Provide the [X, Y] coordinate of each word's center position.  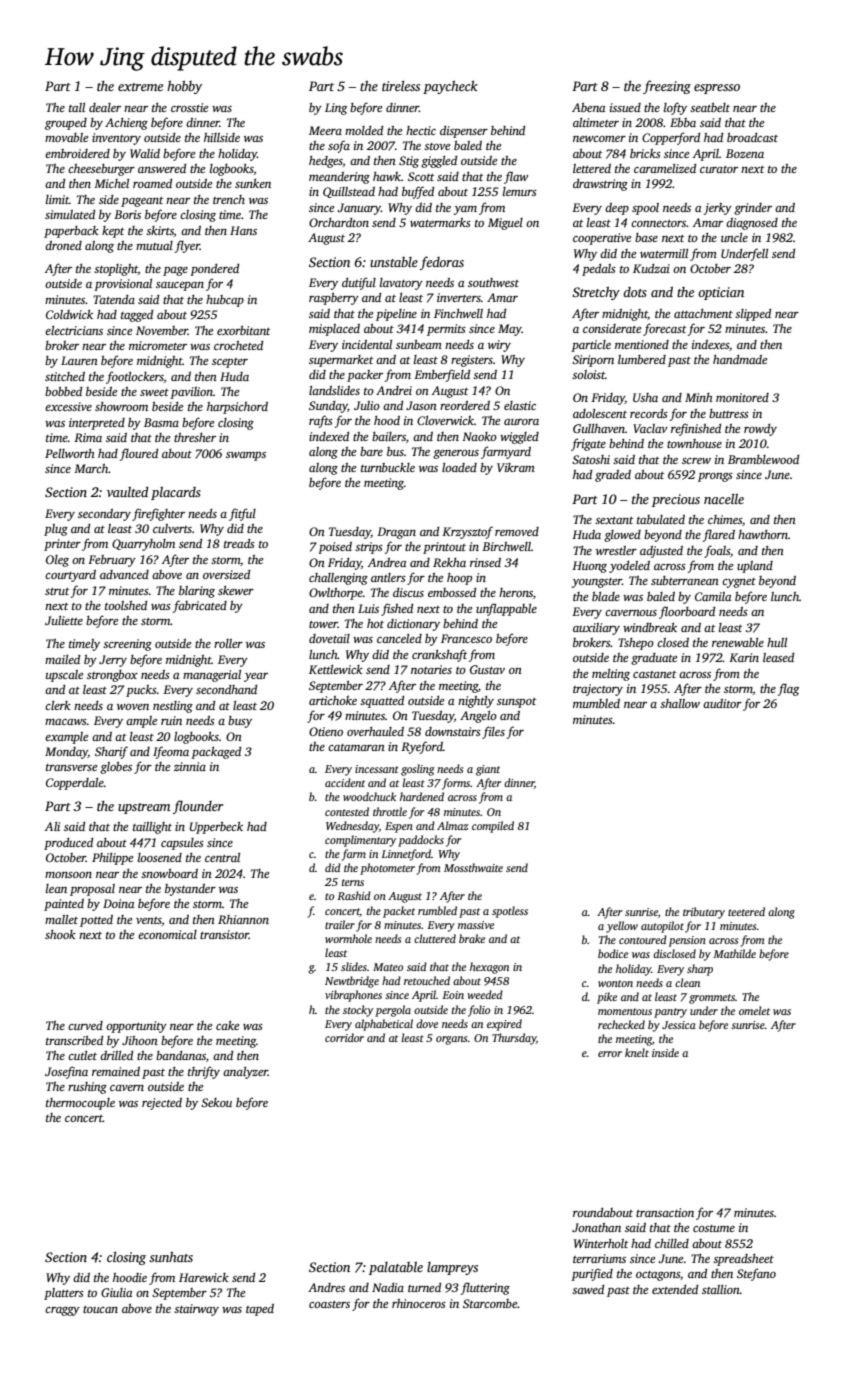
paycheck [450, 87]
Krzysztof [467, 532]
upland [755, 567]
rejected [162, 1104]
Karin [744, 657]
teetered [746, 911]
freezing [667, 87]
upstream [144, 808]
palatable [396, 1268]
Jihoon [140, 1040]
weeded [485, 994]
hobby [184, 87]
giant [488, 770]
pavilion [191, 393]
